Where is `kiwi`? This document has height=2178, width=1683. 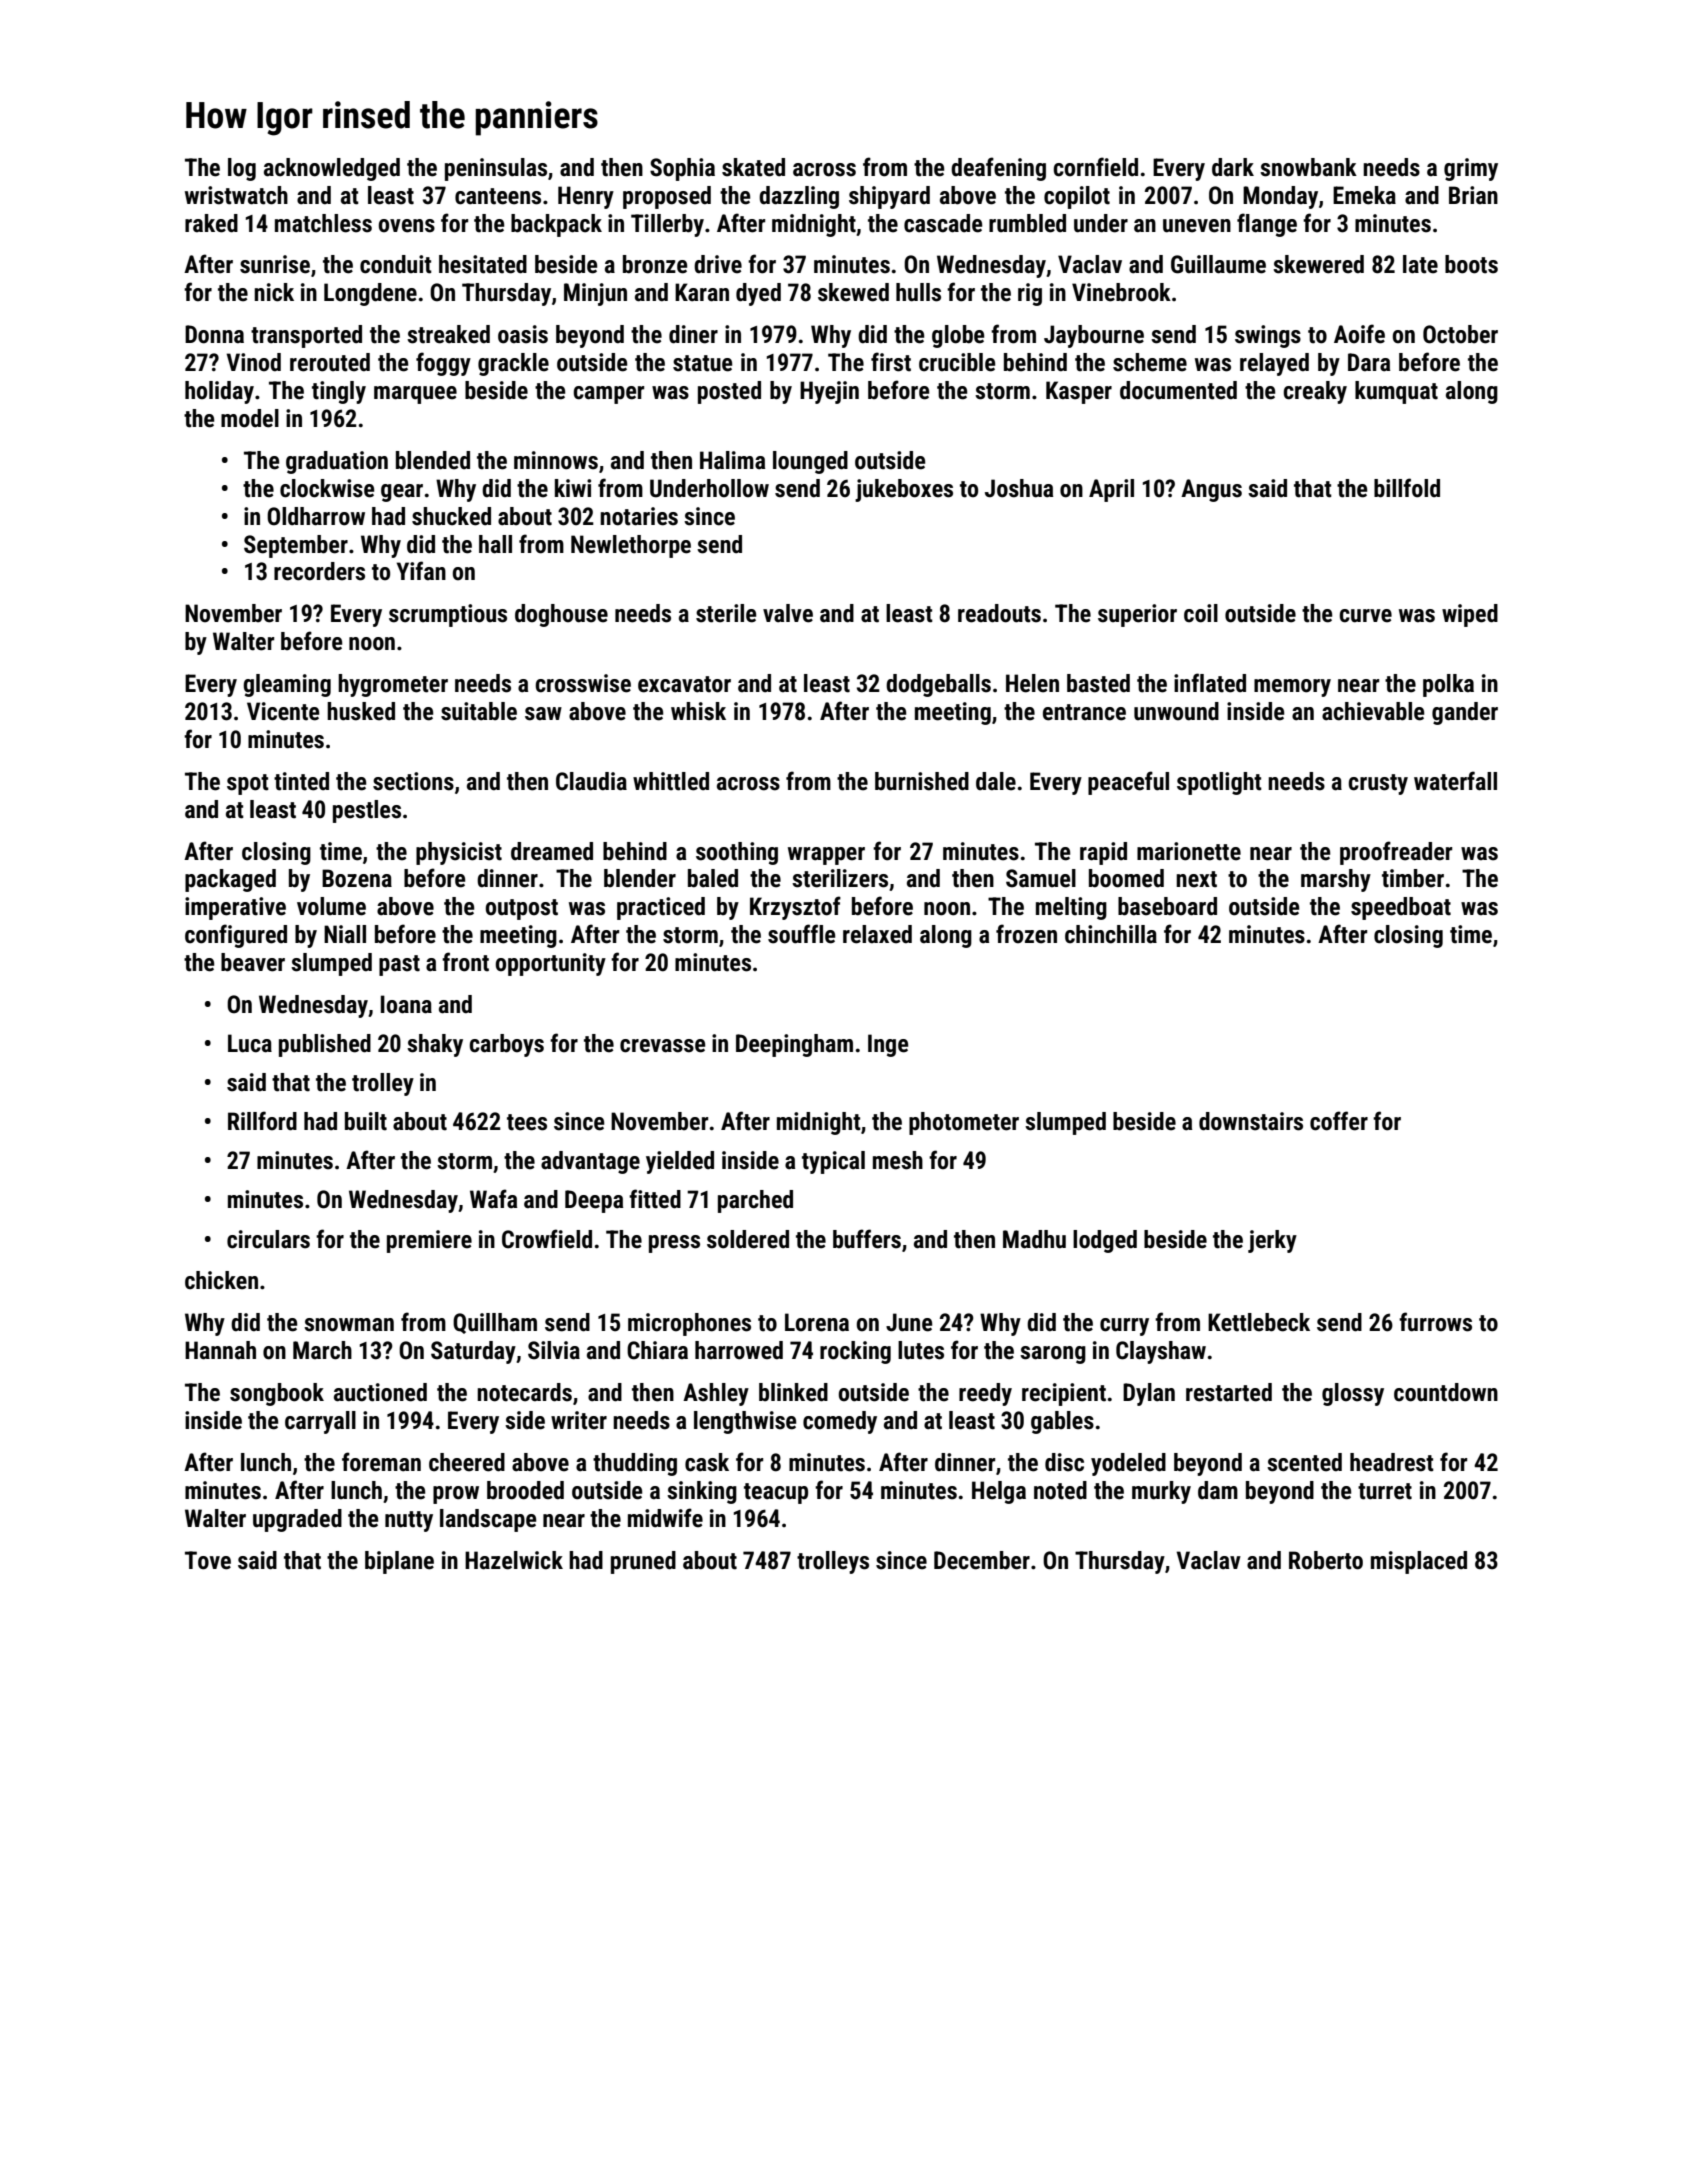
kiwi is located at coordinates (573, 488).
